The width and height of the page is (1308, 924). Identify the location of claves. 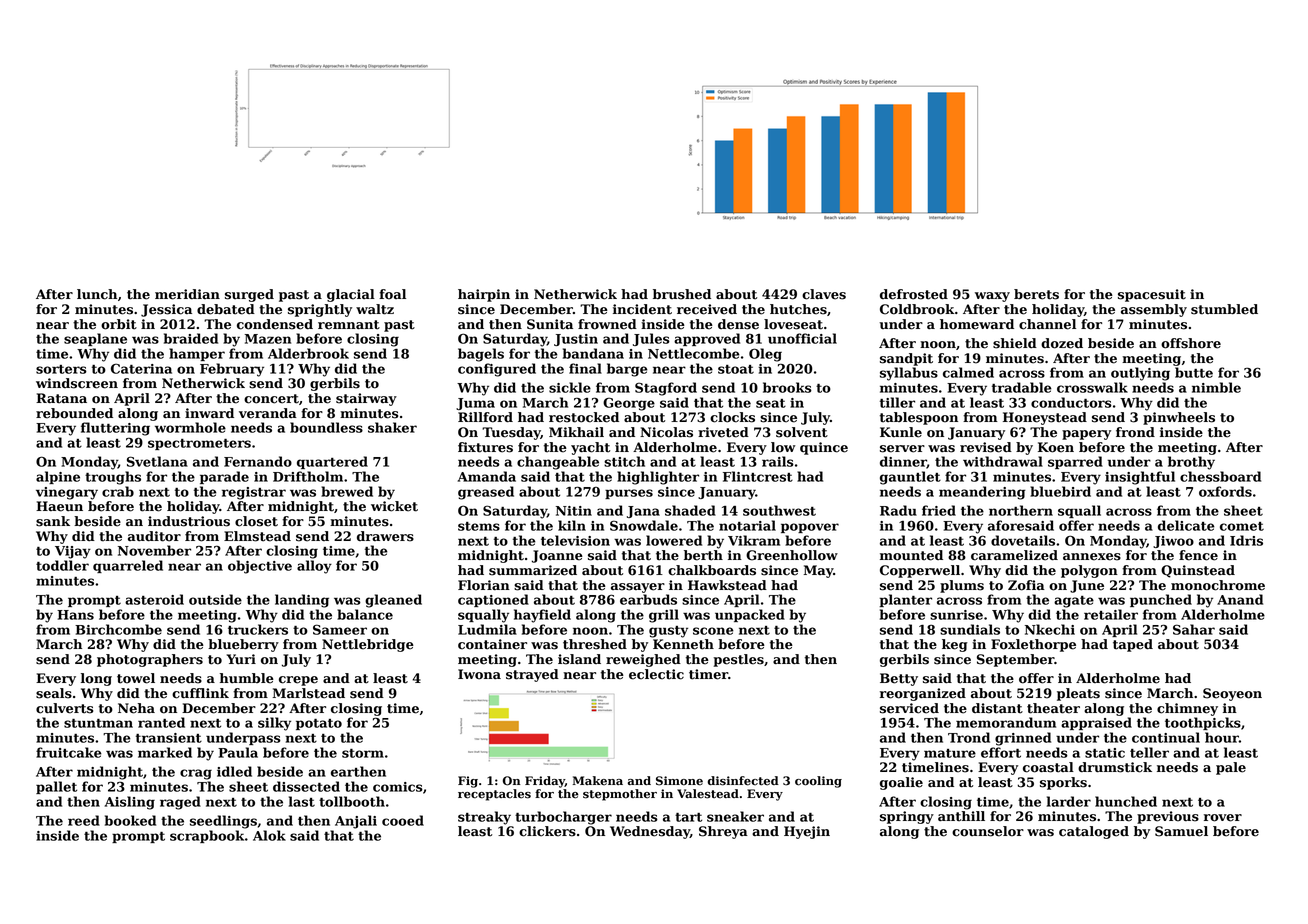
(824, 294).
